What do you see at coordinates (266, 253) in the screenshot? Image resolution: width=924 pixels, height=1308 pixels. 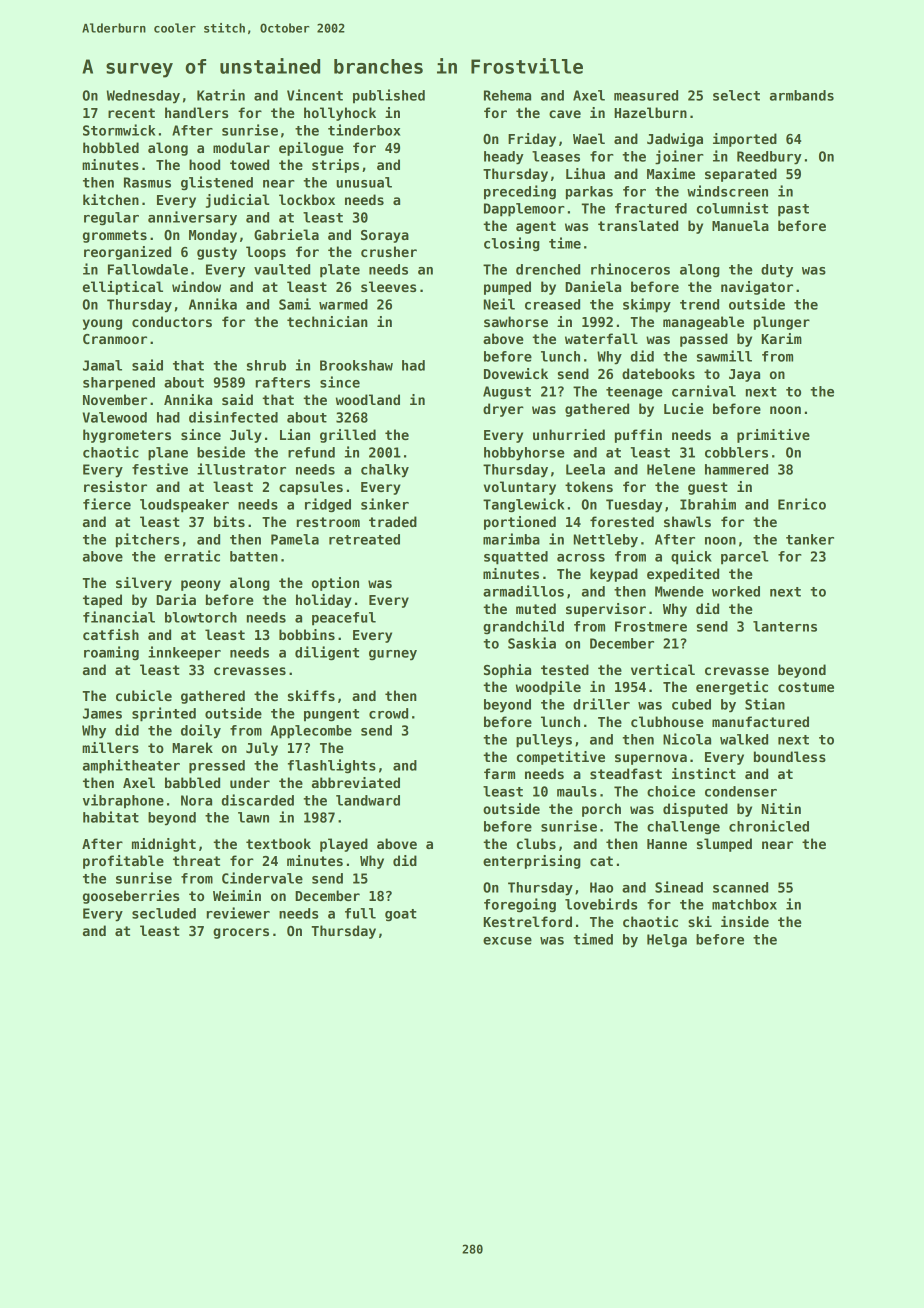 I see `loops` at bounding box center [266, 253].
